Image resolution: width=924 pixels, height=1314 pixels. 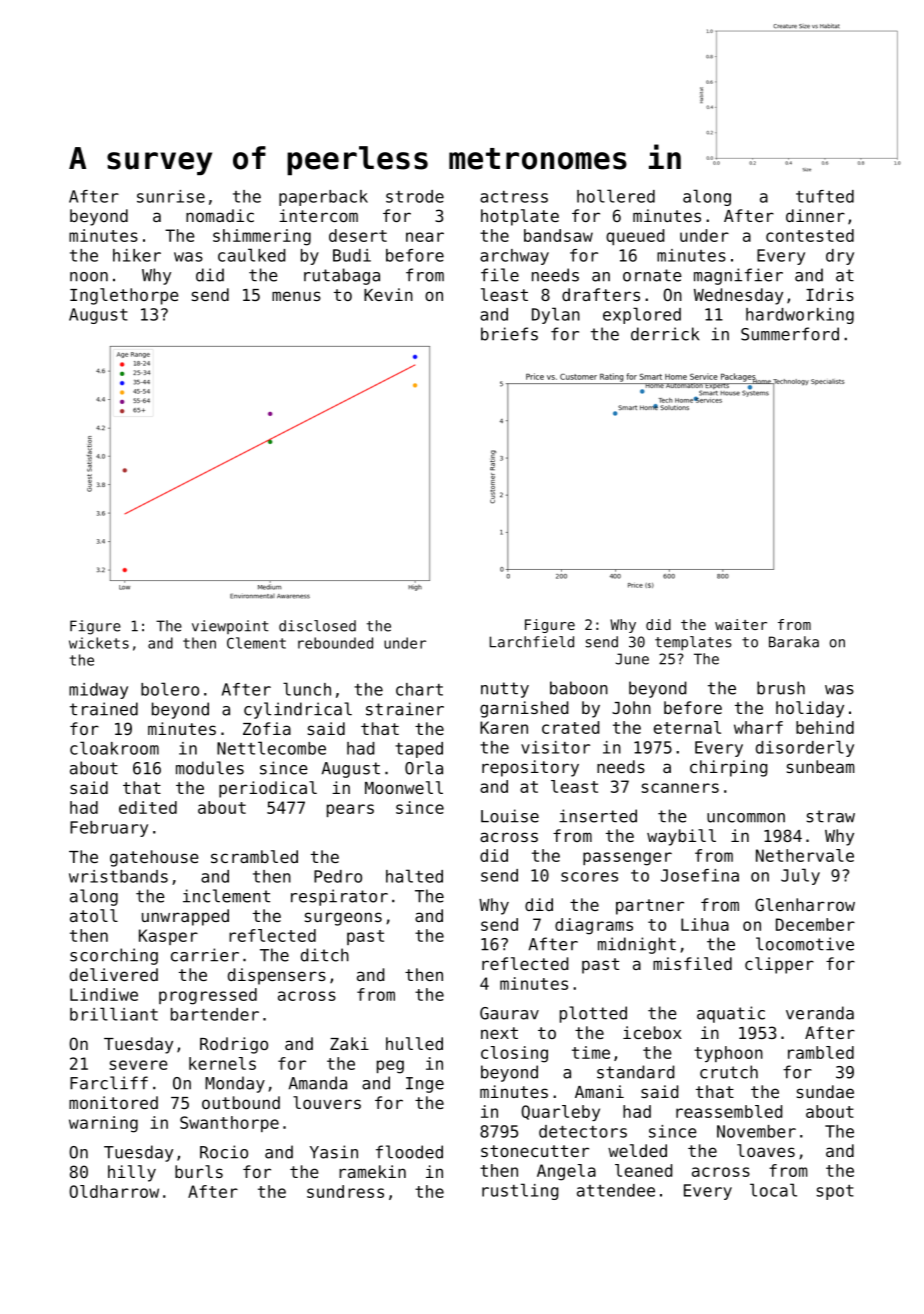 What do you see at coordinates (514, 197) in the document?
I see `actress` at bounding box center [514, 197].
